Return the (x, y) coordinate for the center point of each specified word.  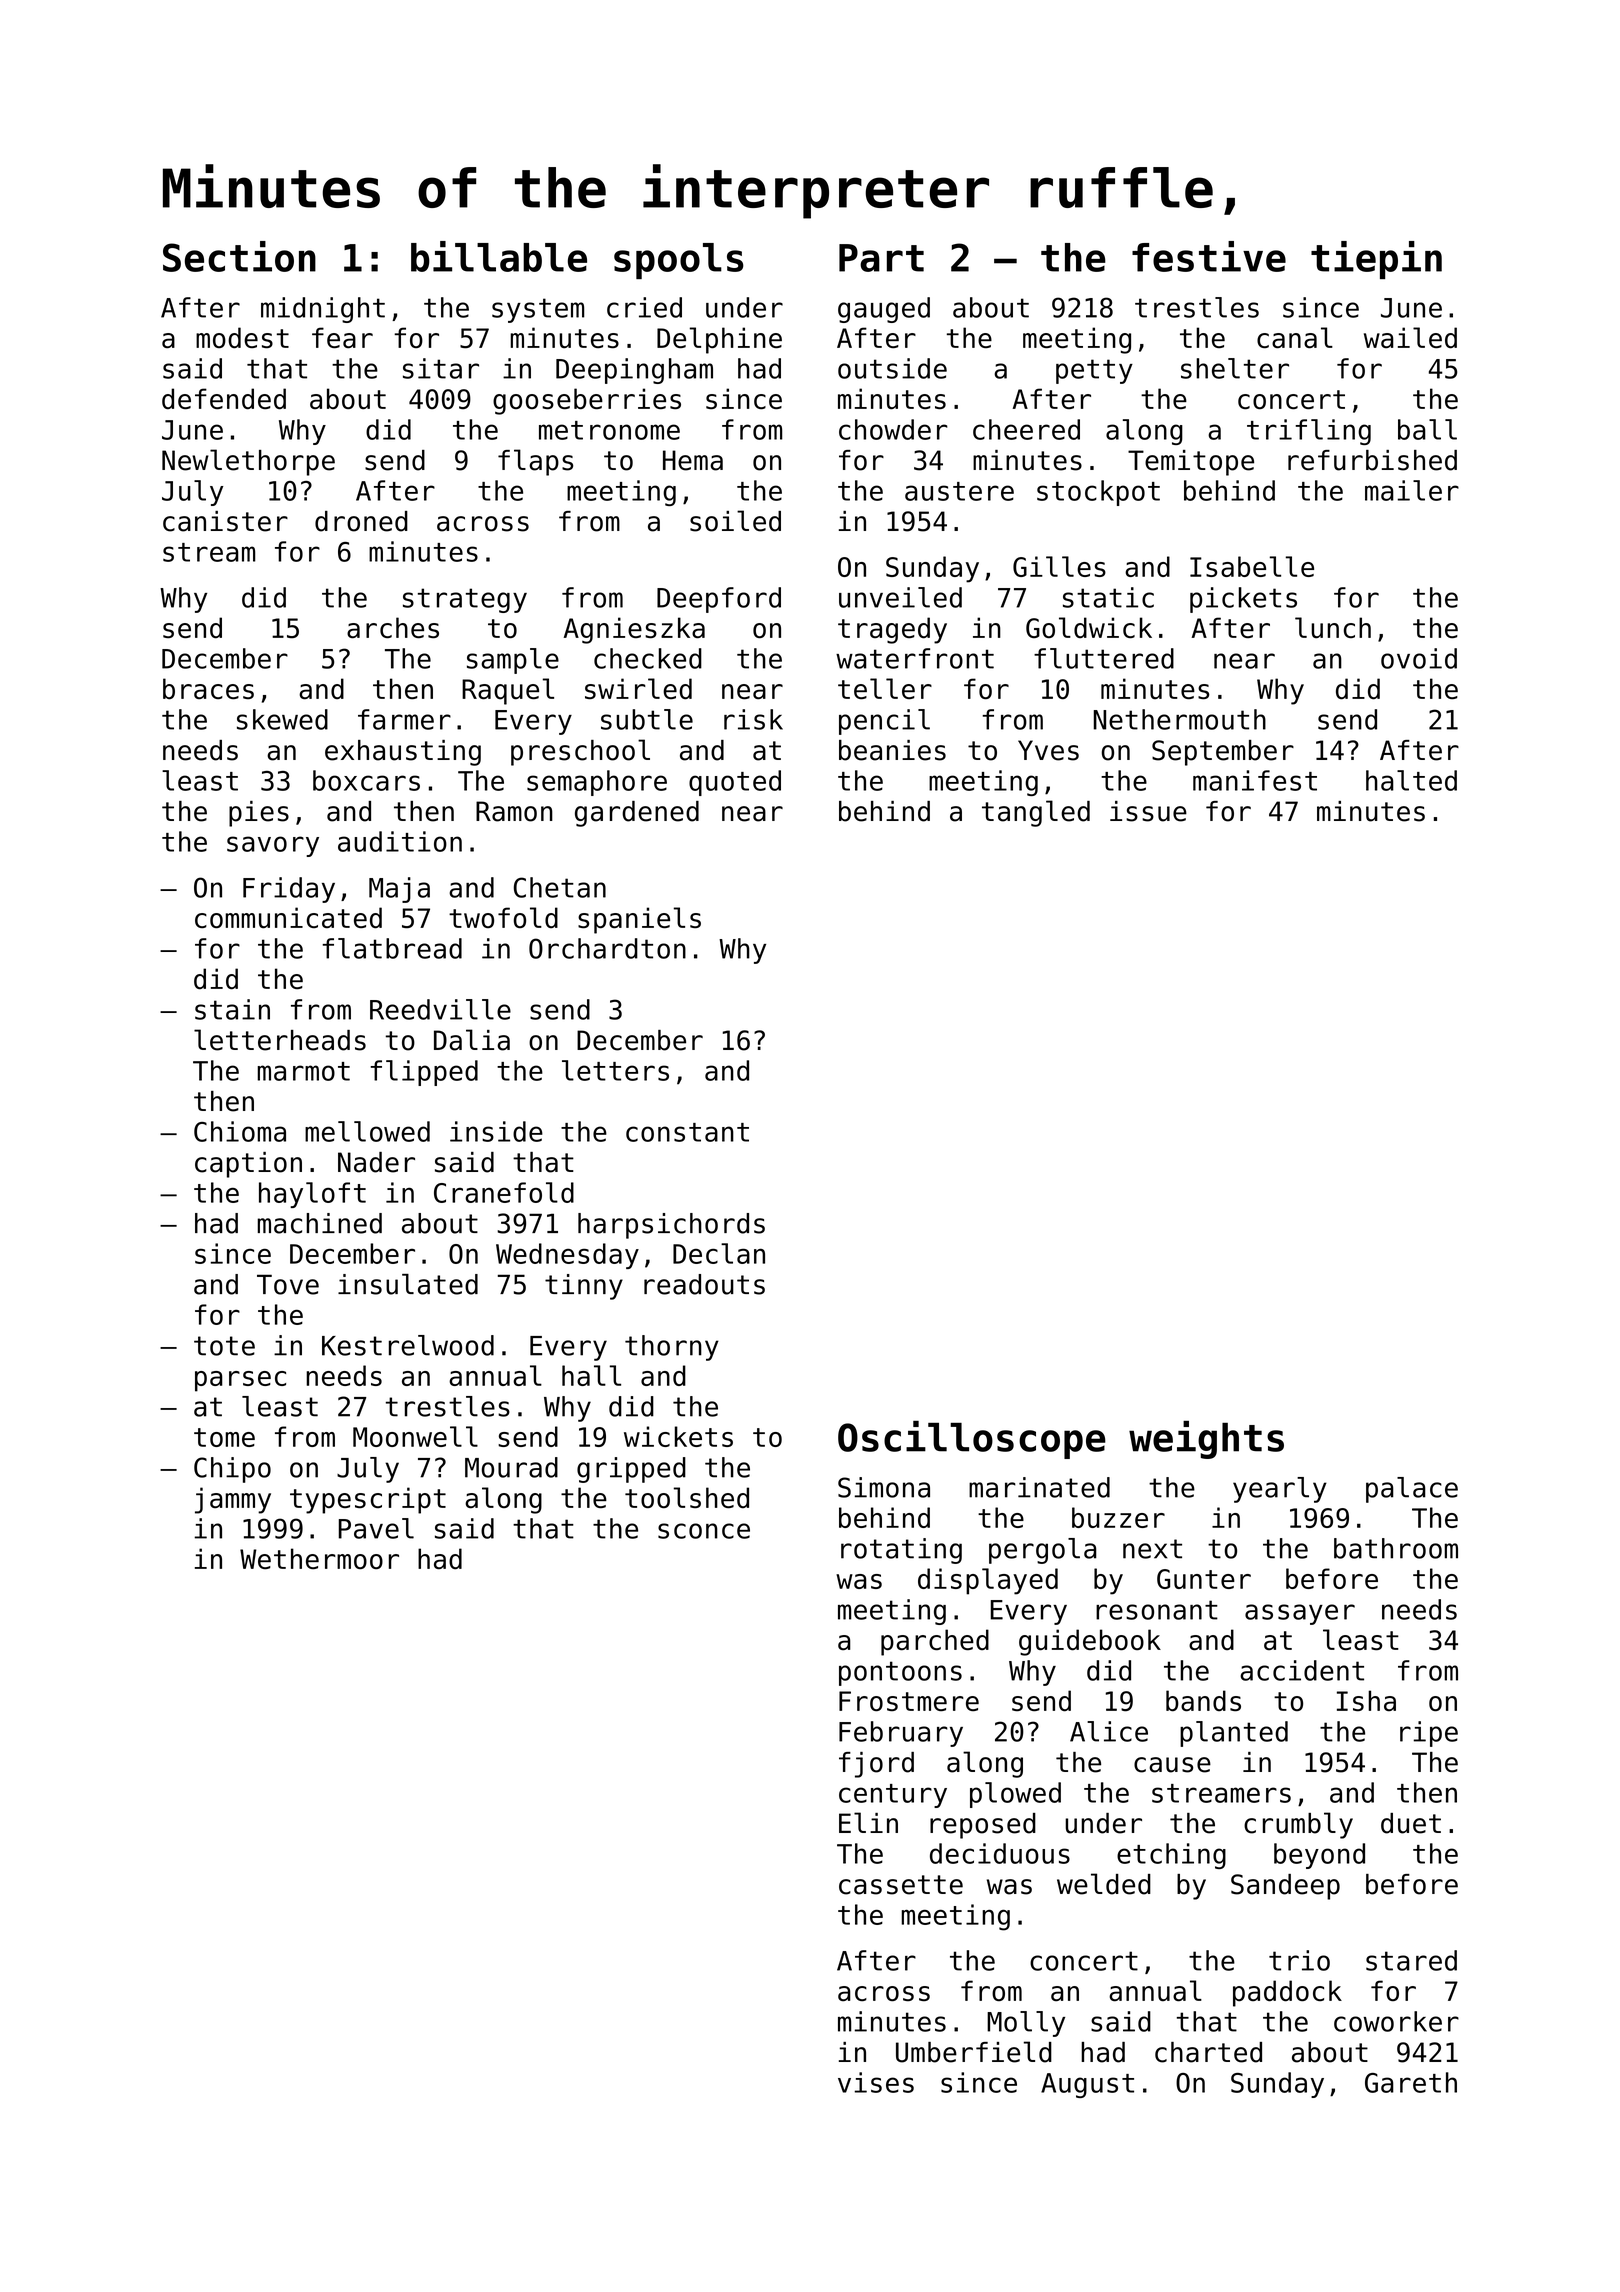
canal (1295, 338)
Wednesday (567, 1256)
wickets (678, 1436)
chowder (893, 429)
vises (876, 2082)
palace (1412, 1490)
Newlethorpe (248, 462)
